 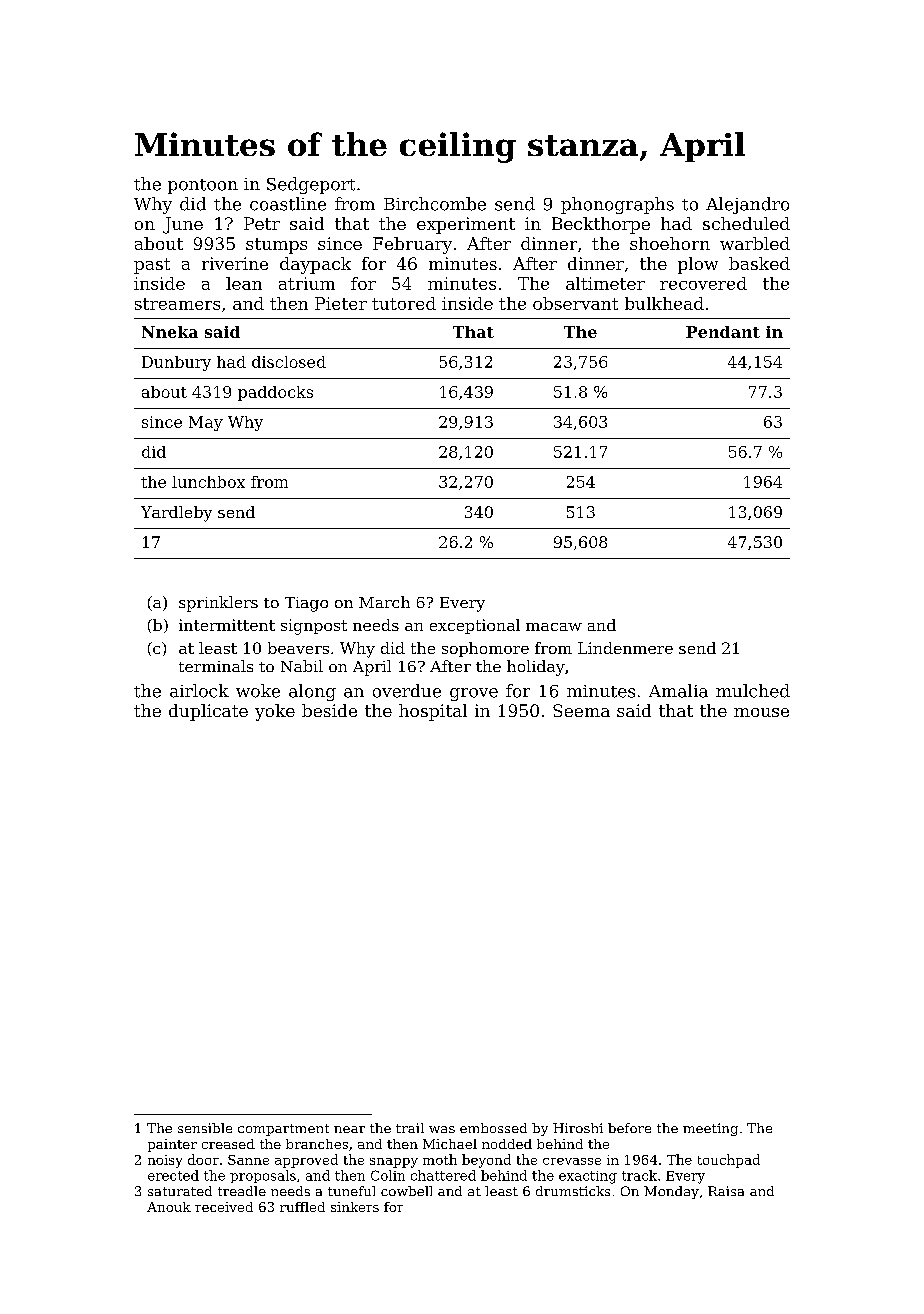 I want to click on Amalia, so click(x=678, y=691).
